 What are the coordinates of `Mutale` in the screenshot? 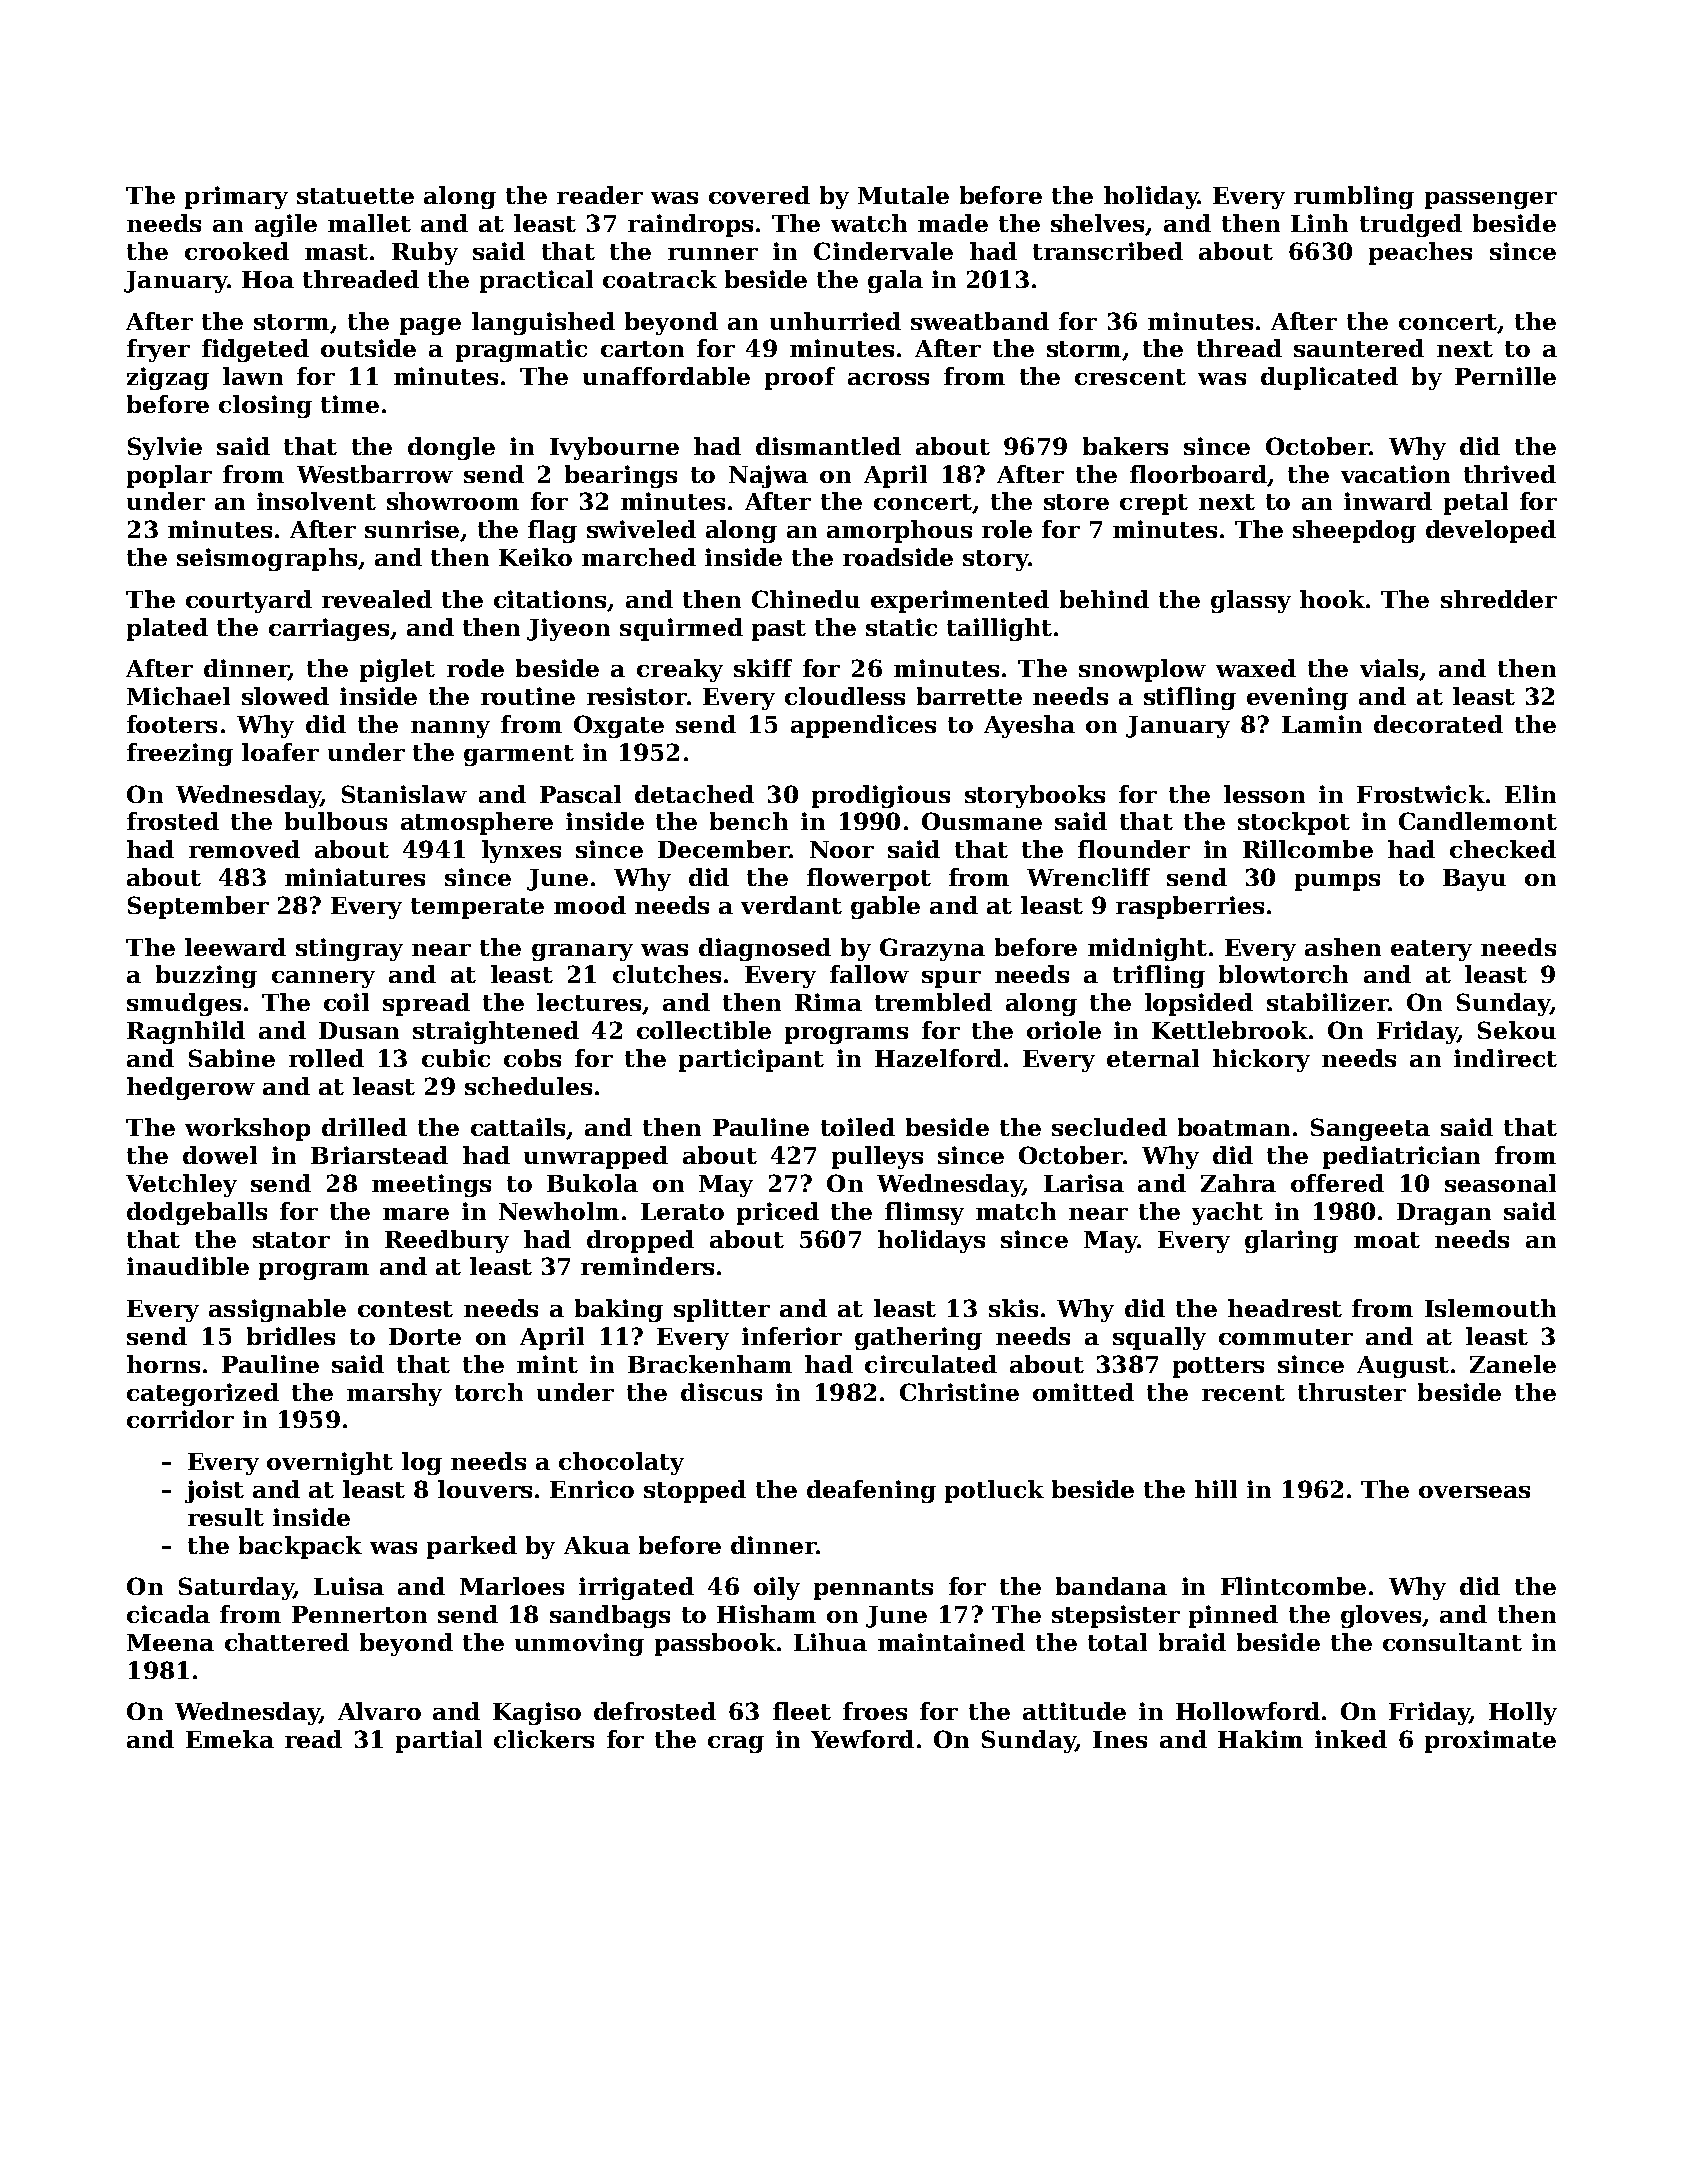 It's located at (903, 195).
